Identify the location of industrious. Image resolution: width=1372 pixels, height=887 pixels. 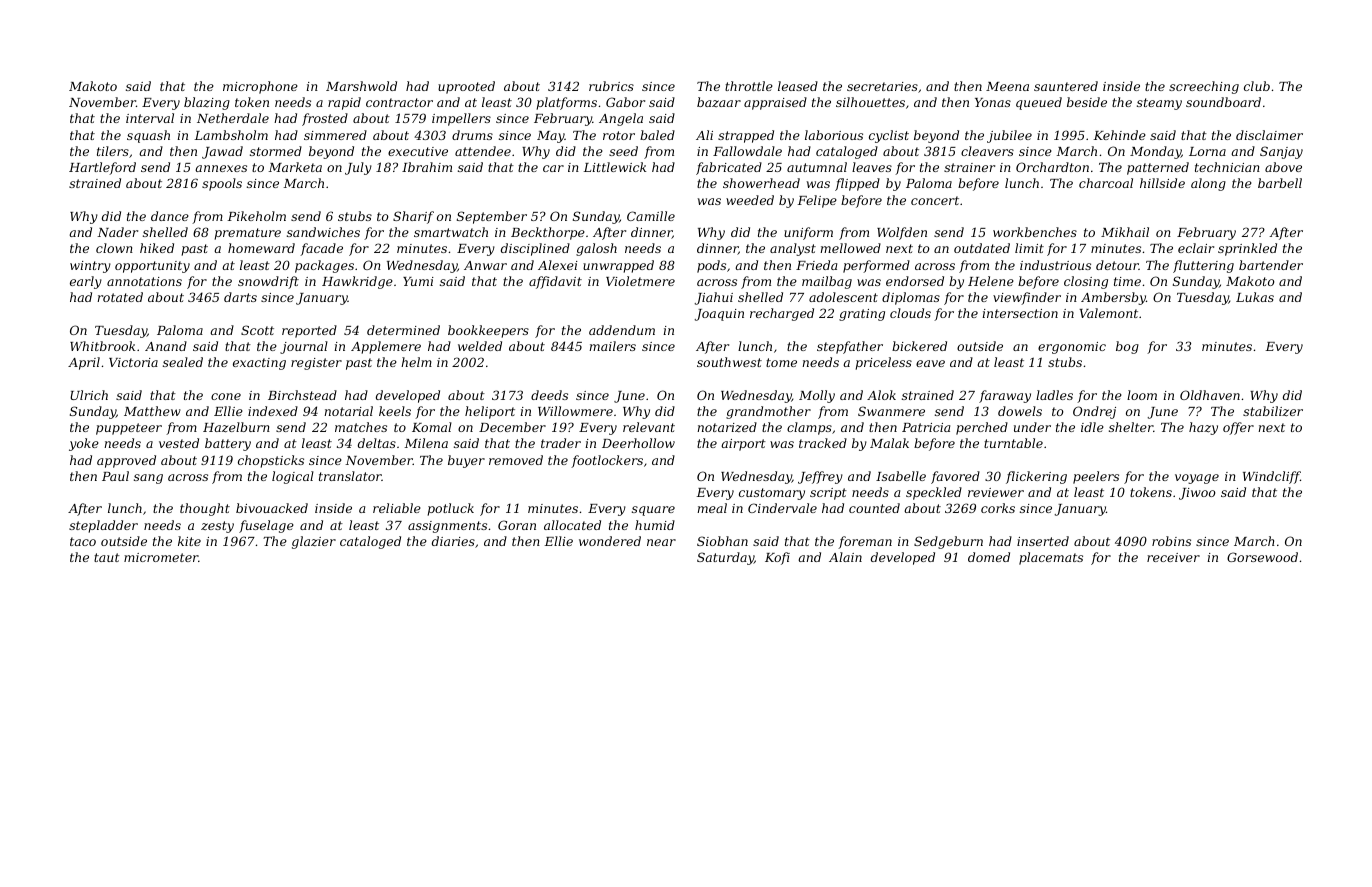
(1055, 265).
